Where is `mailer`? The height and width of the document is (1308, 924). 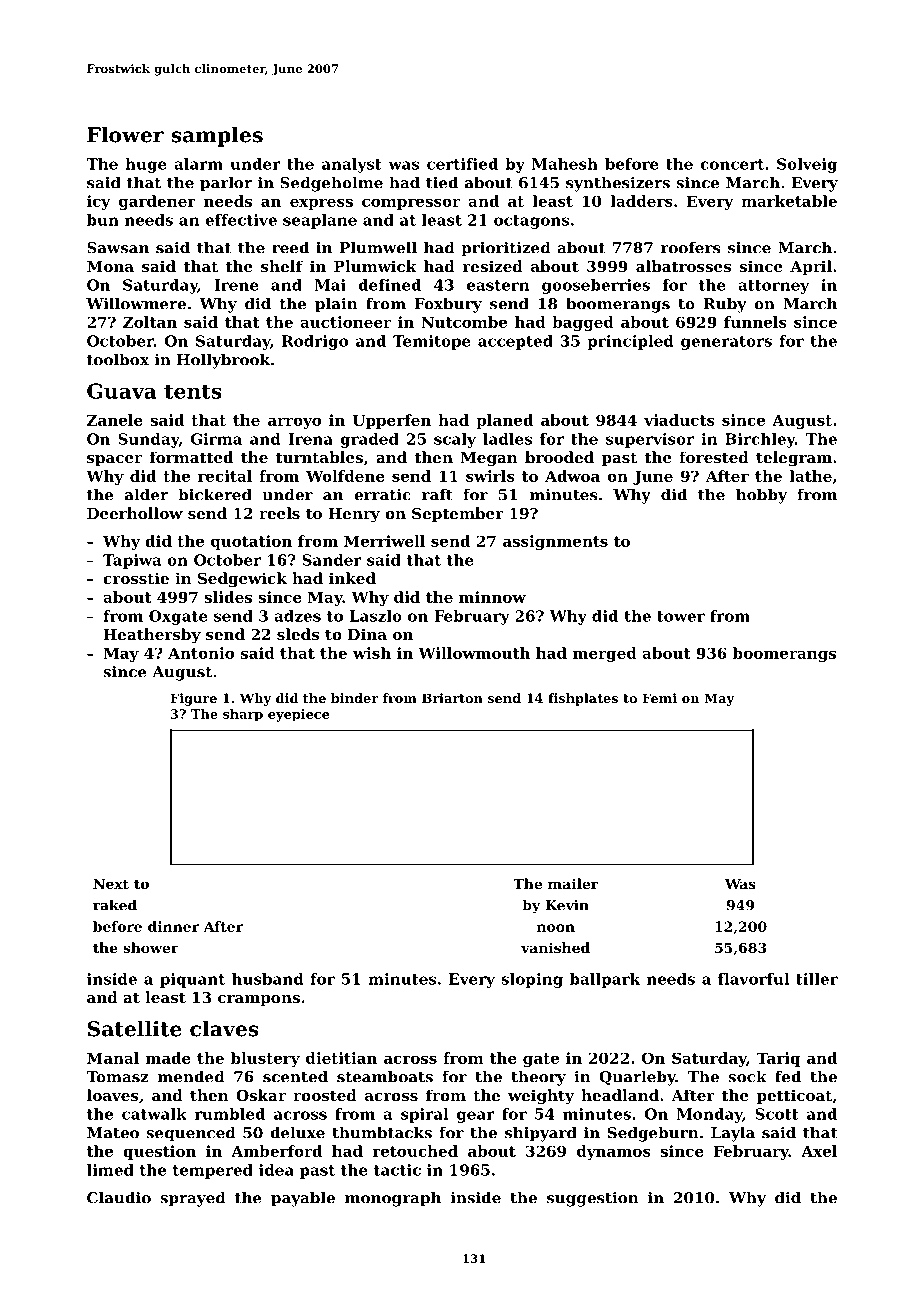 mailer is located at coordinates (573, 883).
